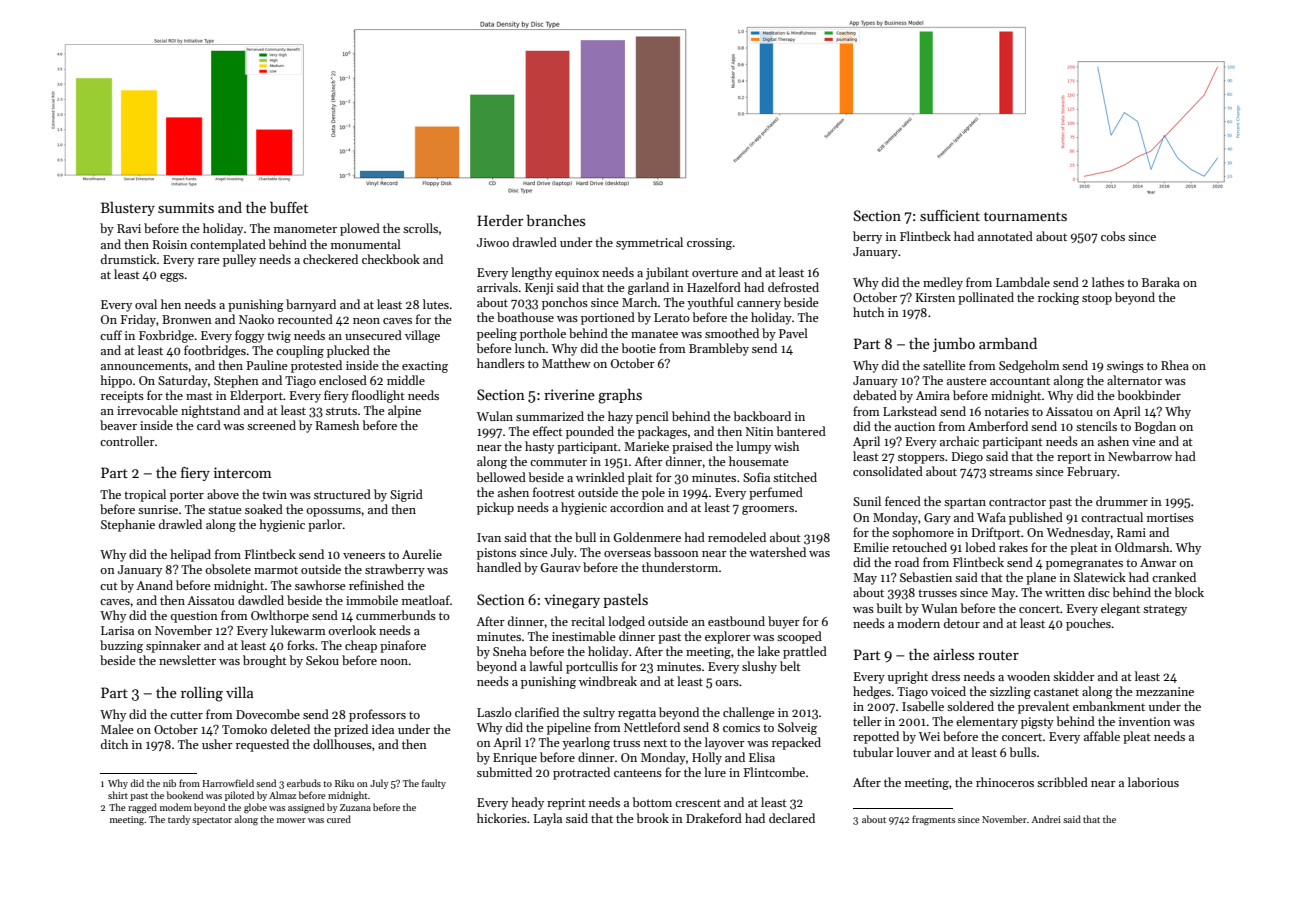 The image size is (1308, 924). I want to click on ragged, so click(142, 808).
